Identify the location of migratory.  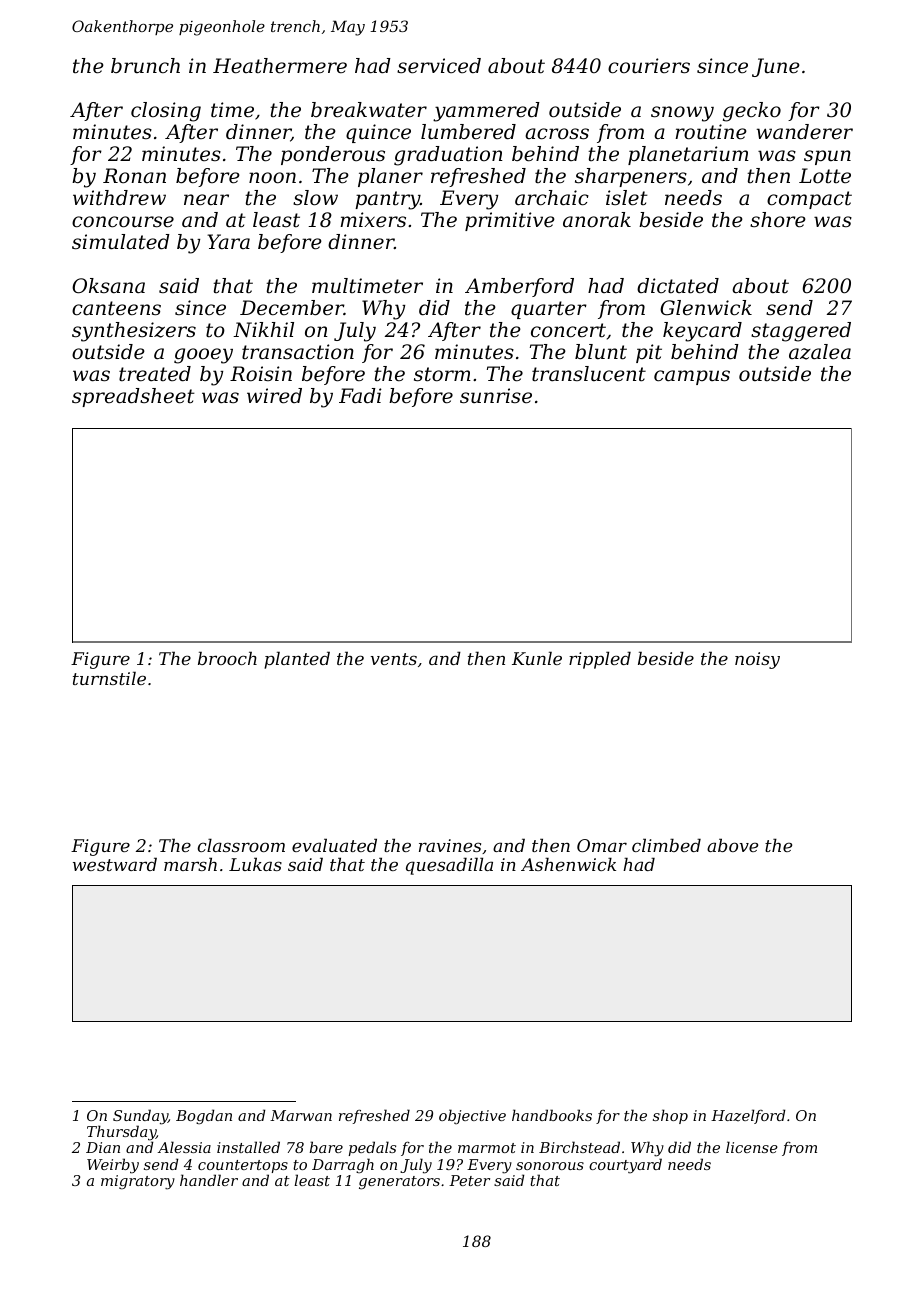
(138, 1182).
